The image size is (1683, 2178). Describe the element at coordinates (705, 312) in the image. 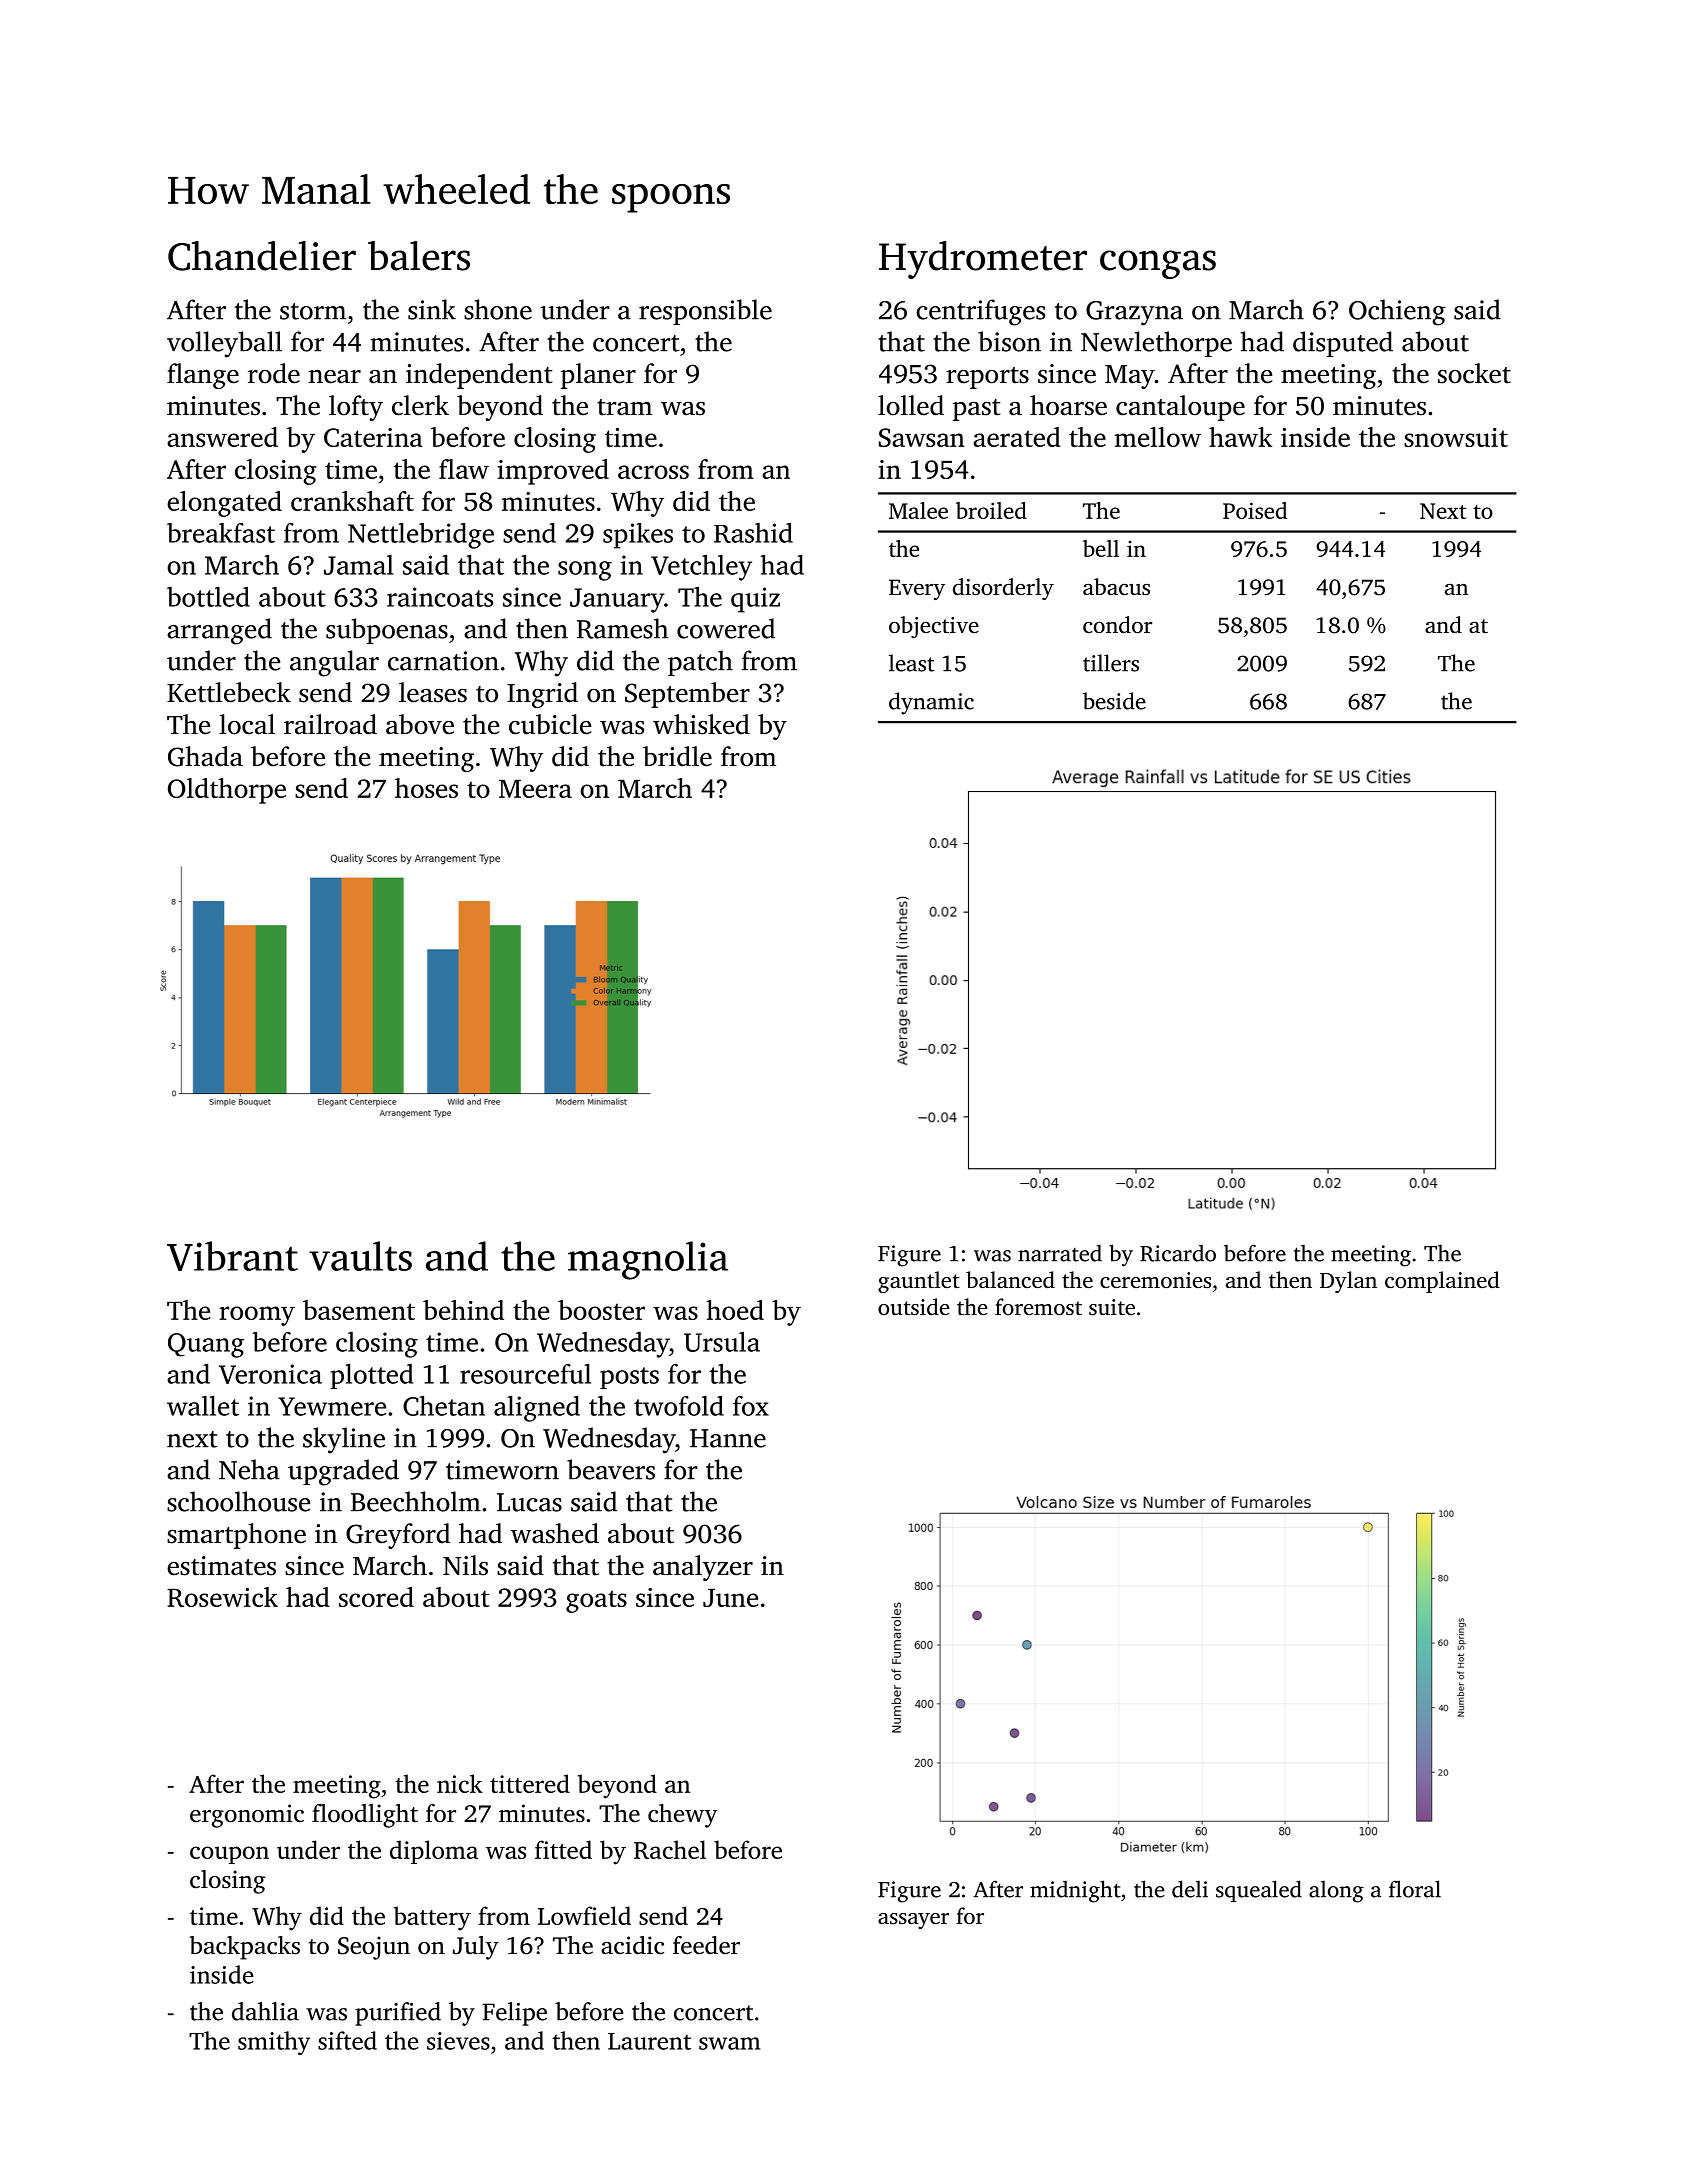

I see `responsible` at that location.
